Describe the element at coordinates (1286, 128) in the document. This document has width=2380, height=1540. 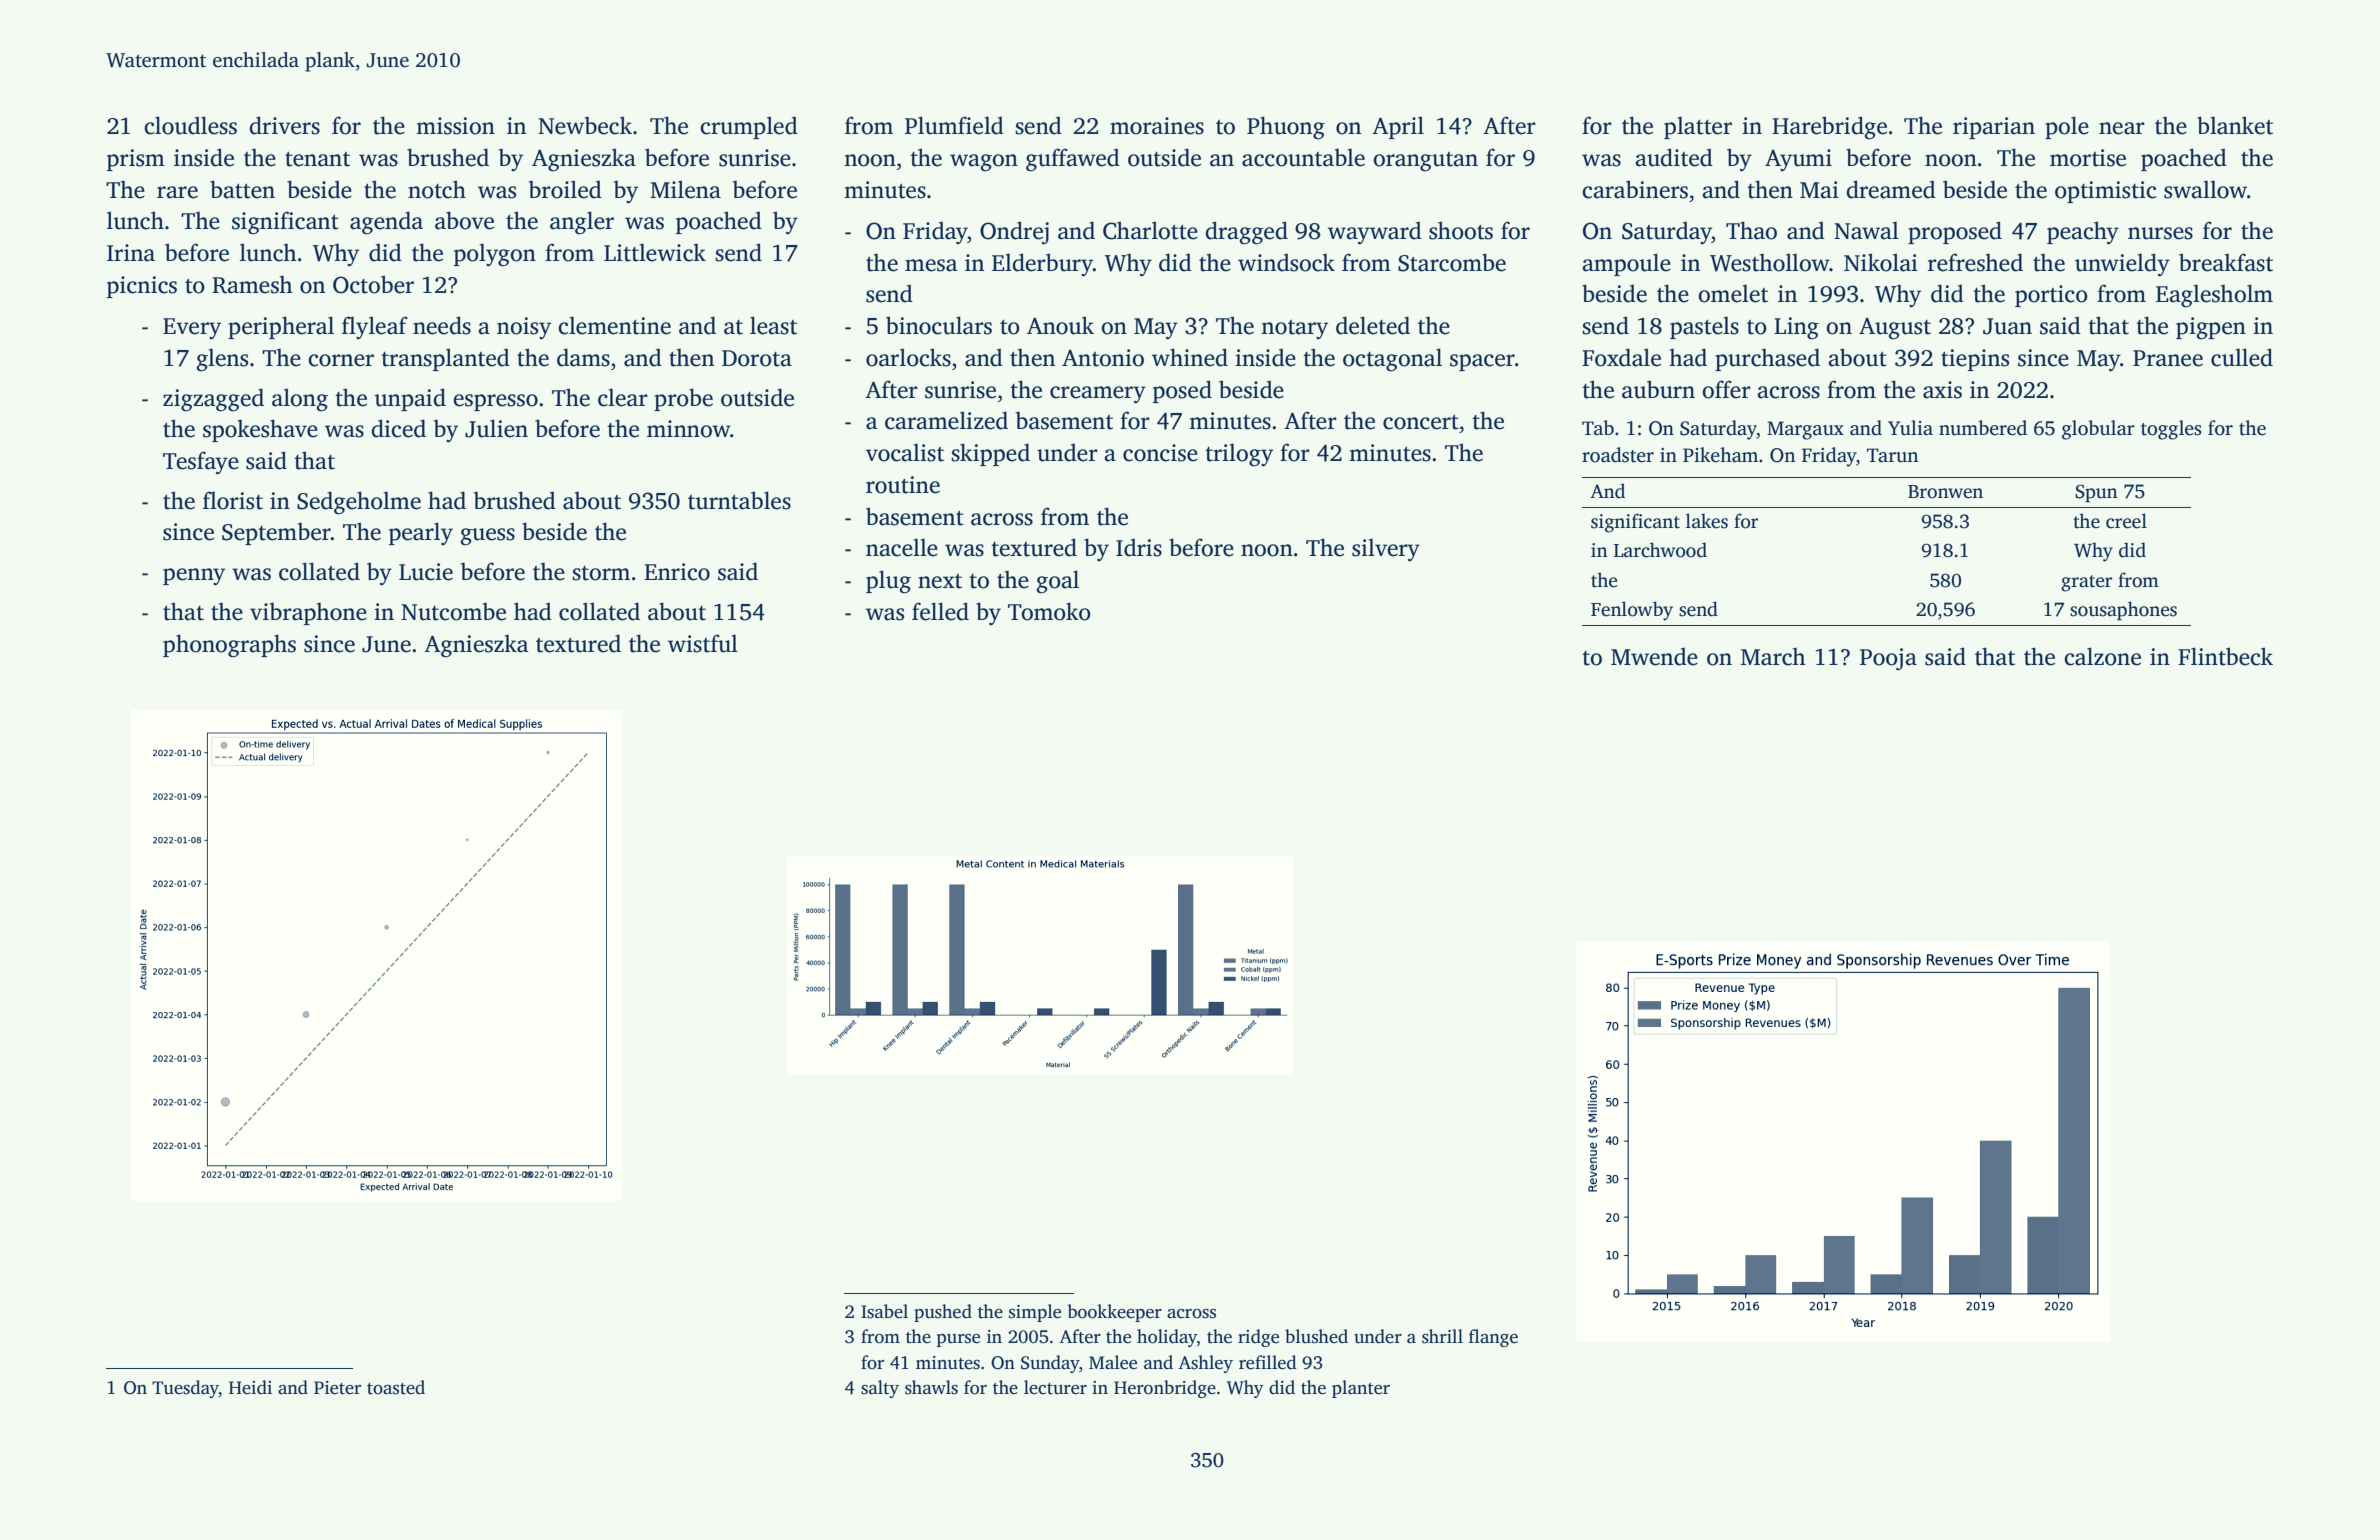
I see `Phuong` at that location.
